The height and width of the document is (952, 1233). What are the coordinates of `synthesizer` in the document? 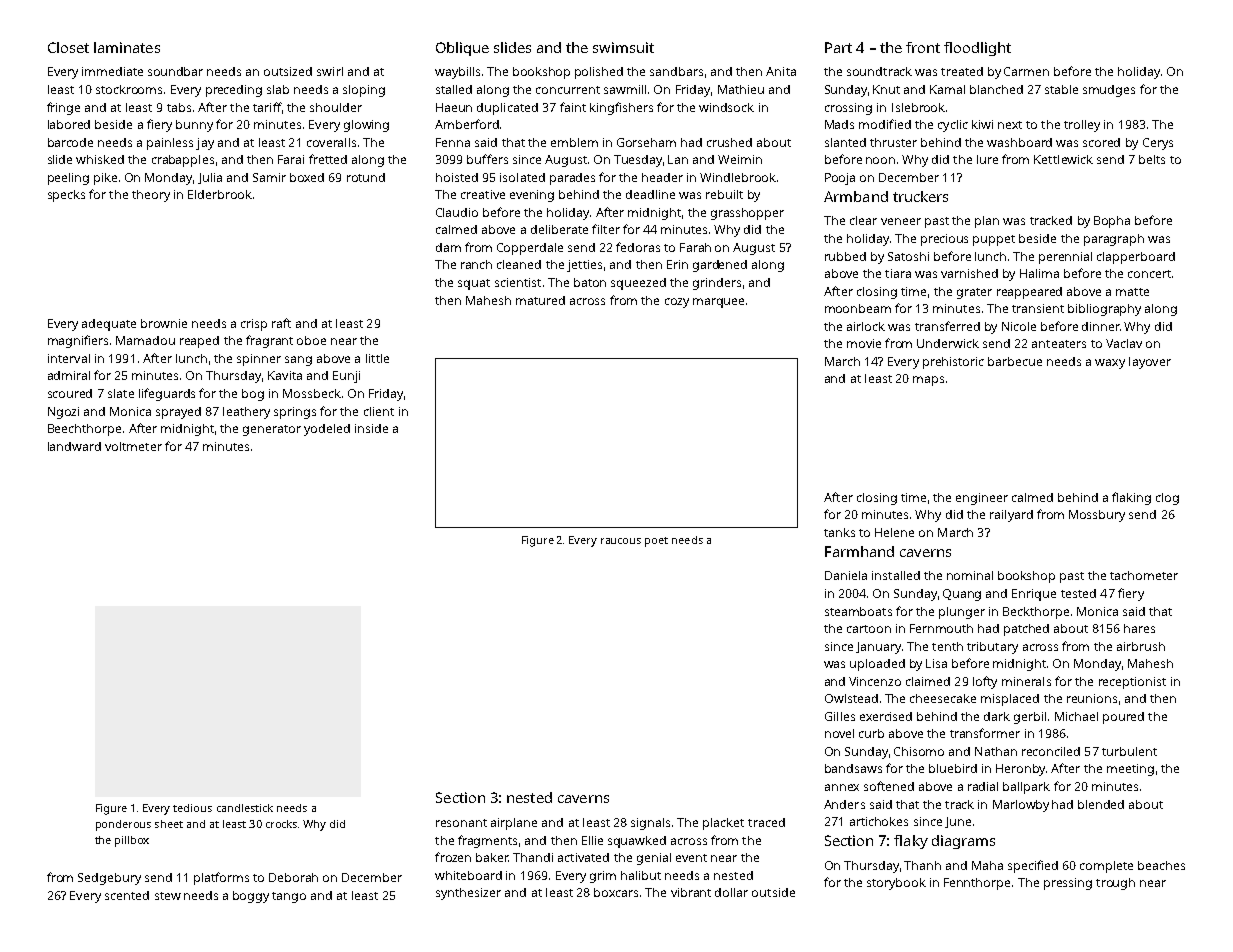 It's located at (468, 894).
